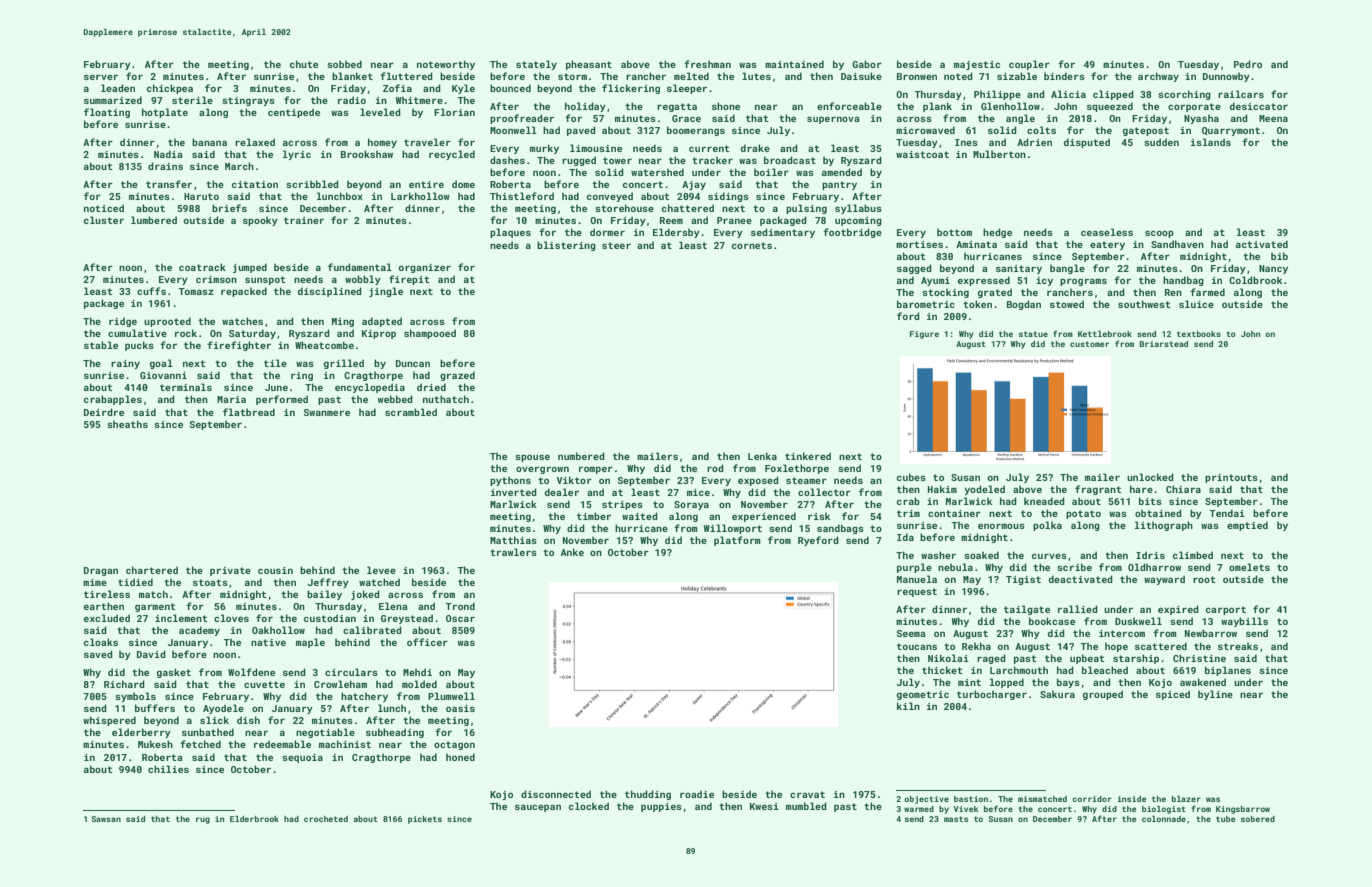 The height and width of the page is (887, 1372). Describe the element at coordinates (589, 65) in the page. I see `pheasant` at that location.
